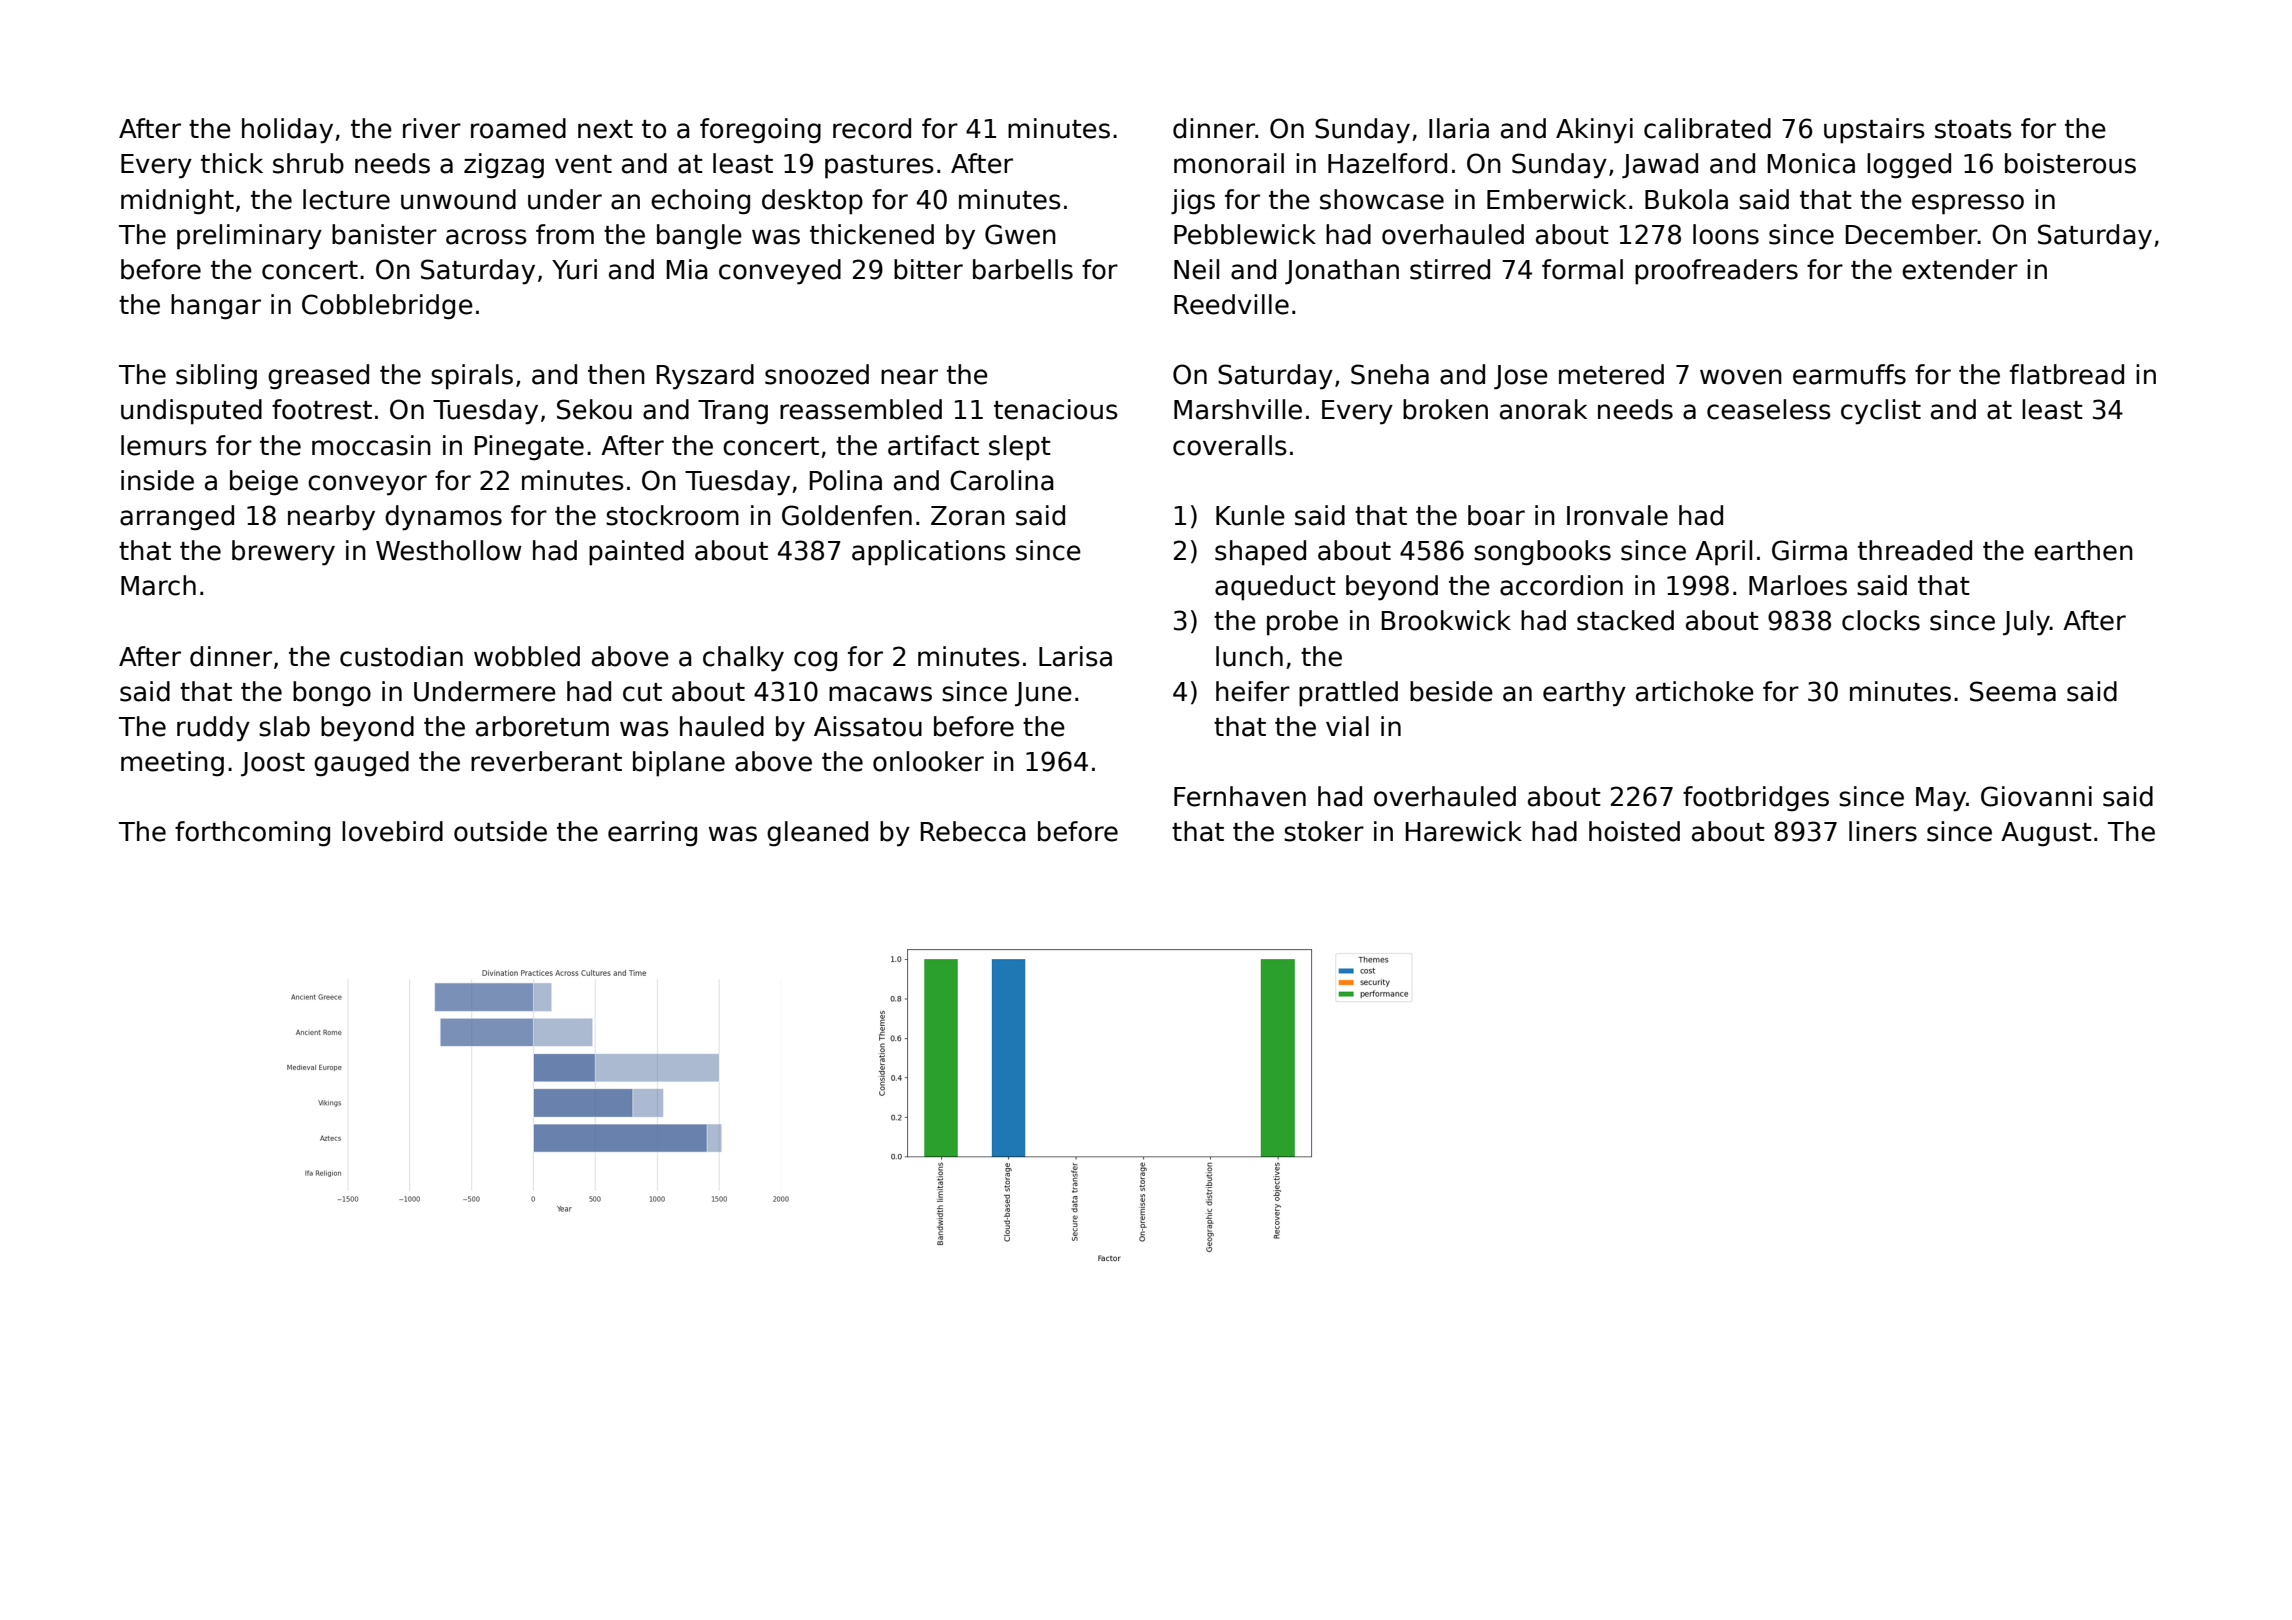 This page has height=1620, width=2292. What do you see at coordinates (1973, 129) in the page?
I see `stoats` at bounding box center [1973, 129].
